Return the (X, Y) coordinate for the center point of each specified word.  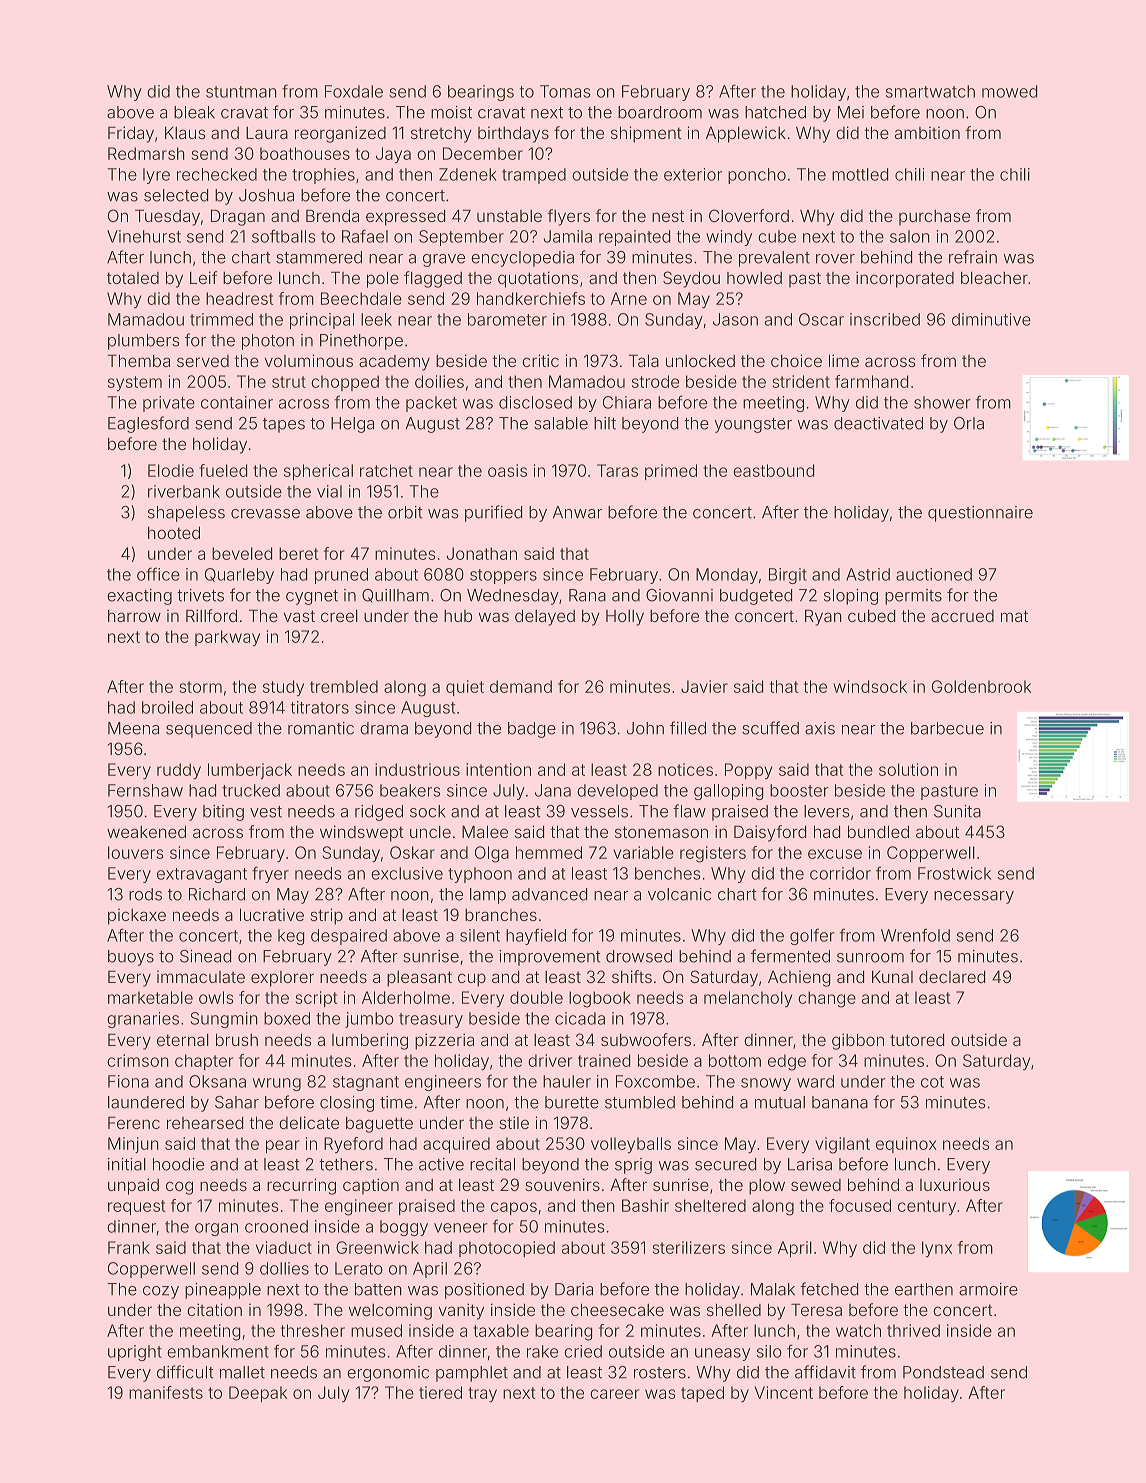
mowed (1009, 91)
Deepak (258, 1394)
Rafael (365, 236)
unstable (509, 216)
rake (542, 1351)
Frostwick (954, 873)
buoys (131, 958)
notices (685, 769)
